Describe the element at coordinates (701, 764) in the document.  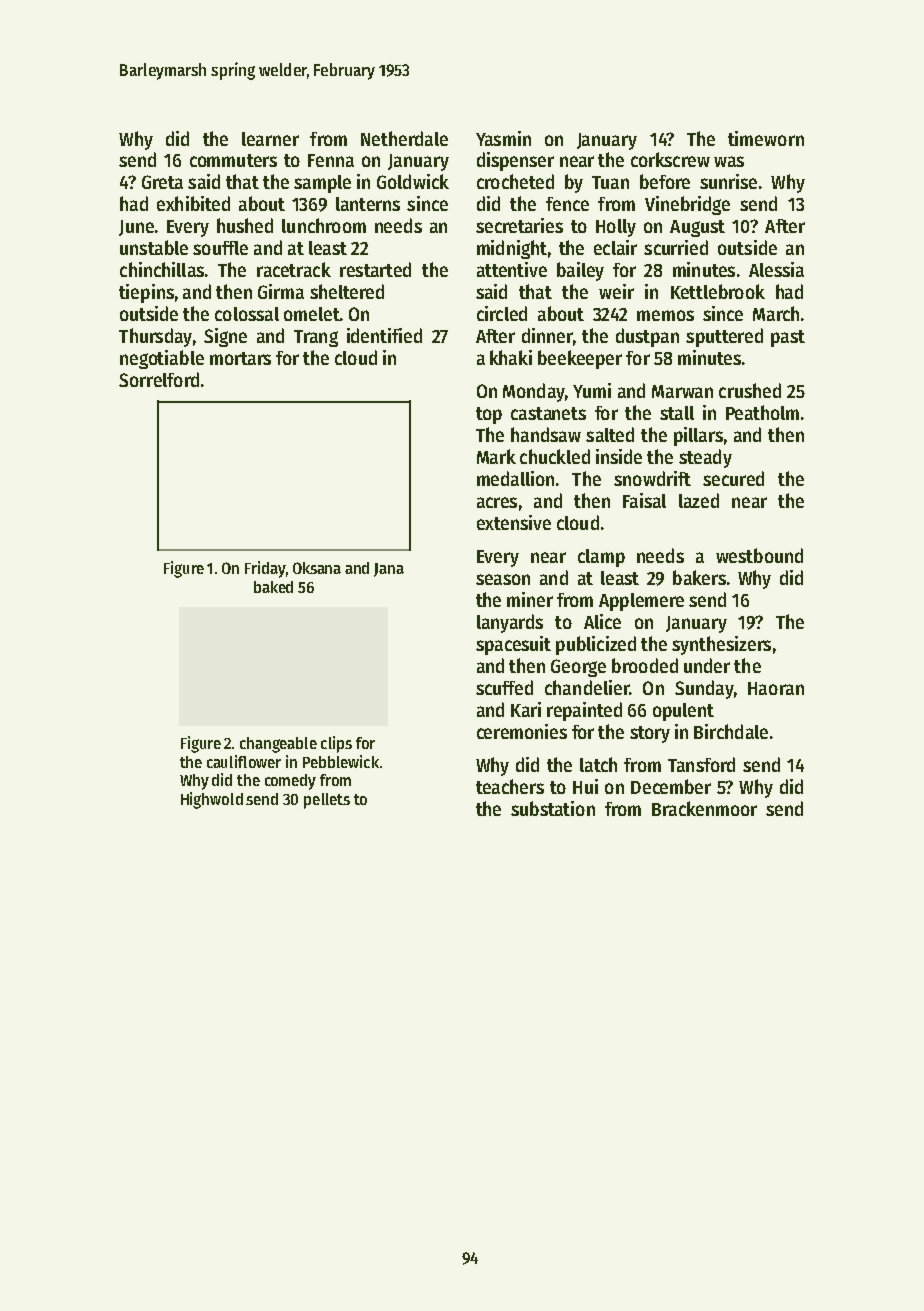
I see `Tansford` at that location.
